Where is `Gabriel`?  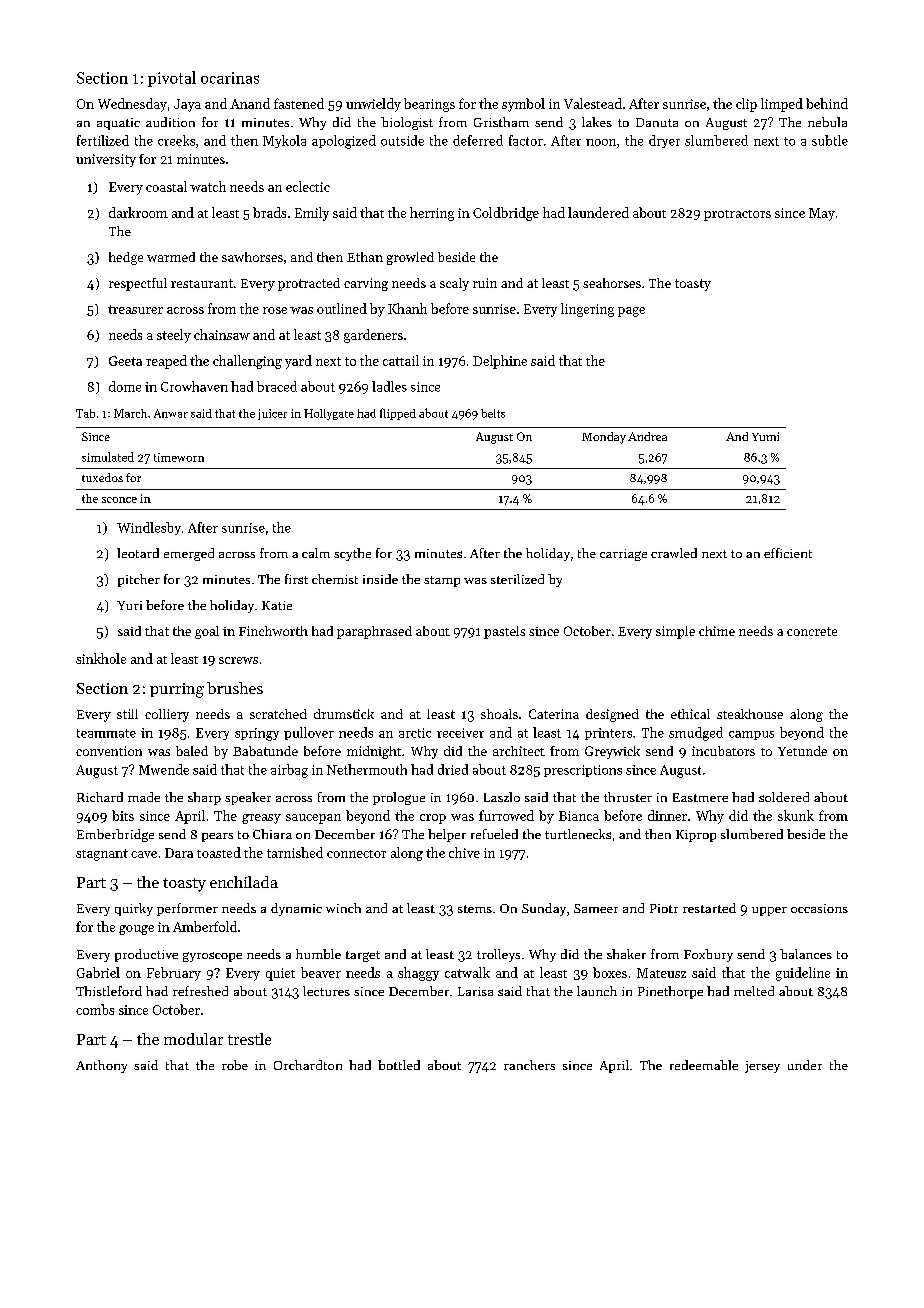 Gabriel is located at coordinates (98, 972).
